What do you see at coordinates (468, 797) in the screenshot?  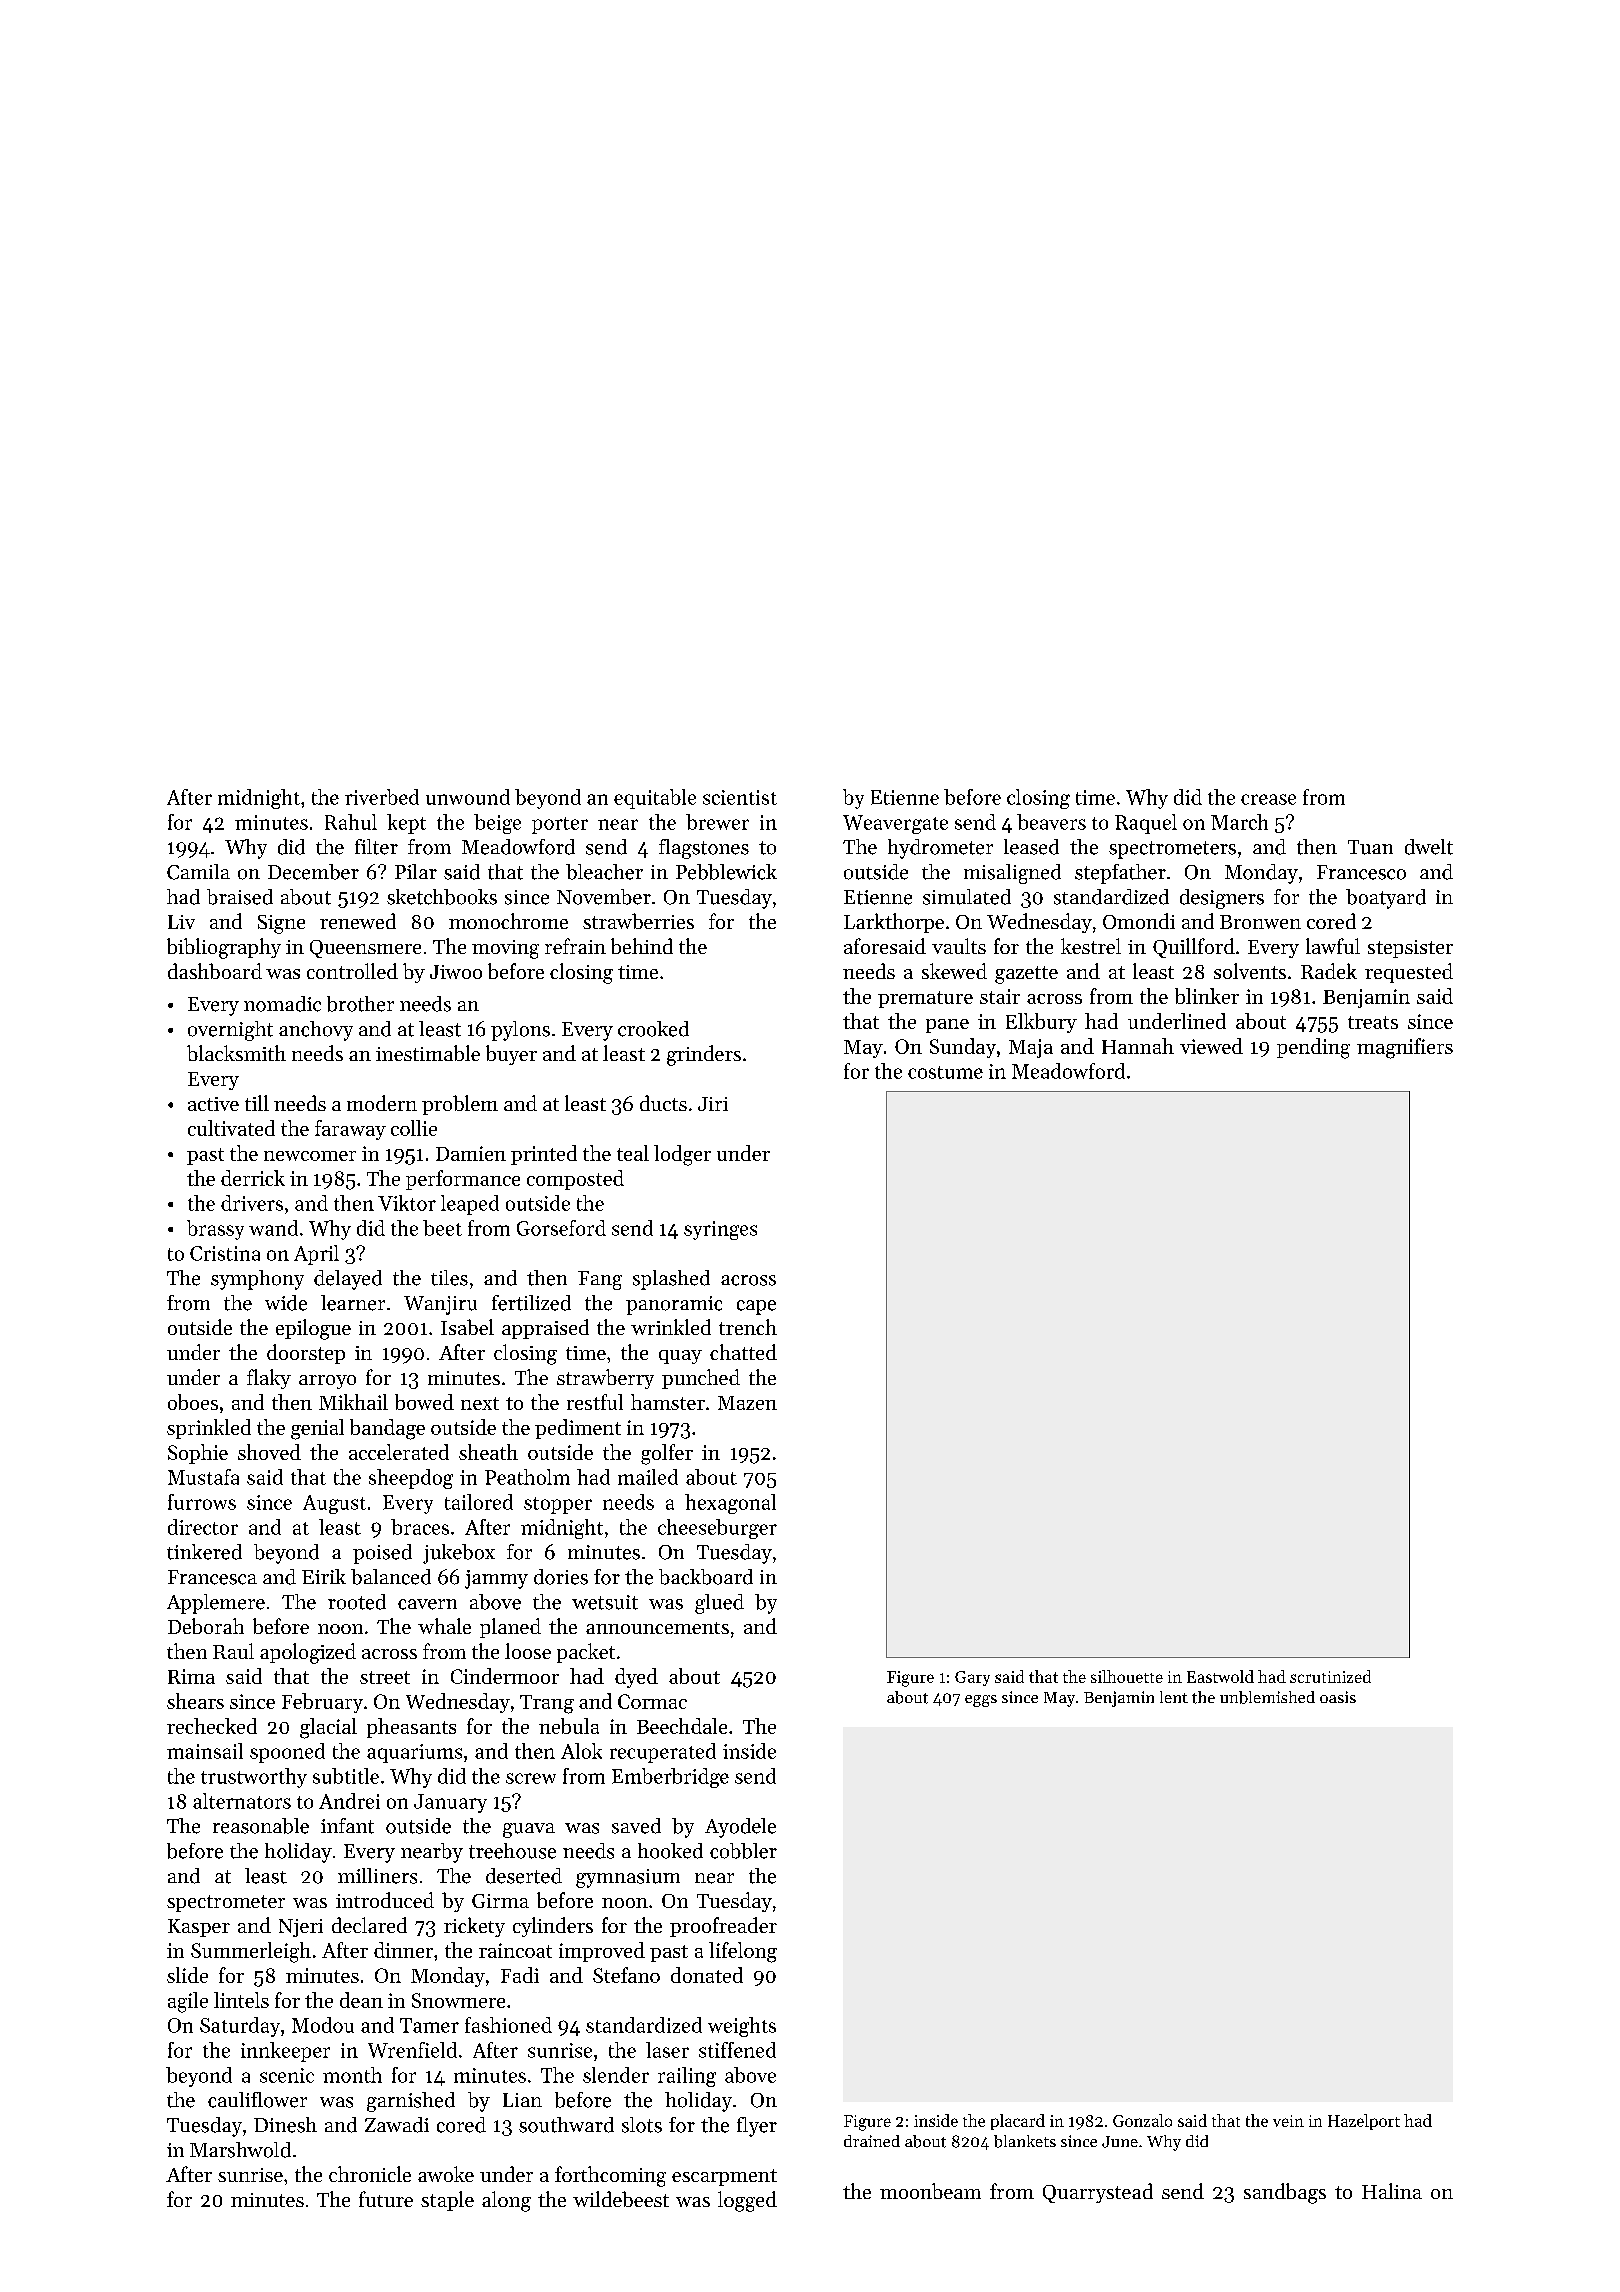 I see `unwound` at bounding box center [468, 797].
